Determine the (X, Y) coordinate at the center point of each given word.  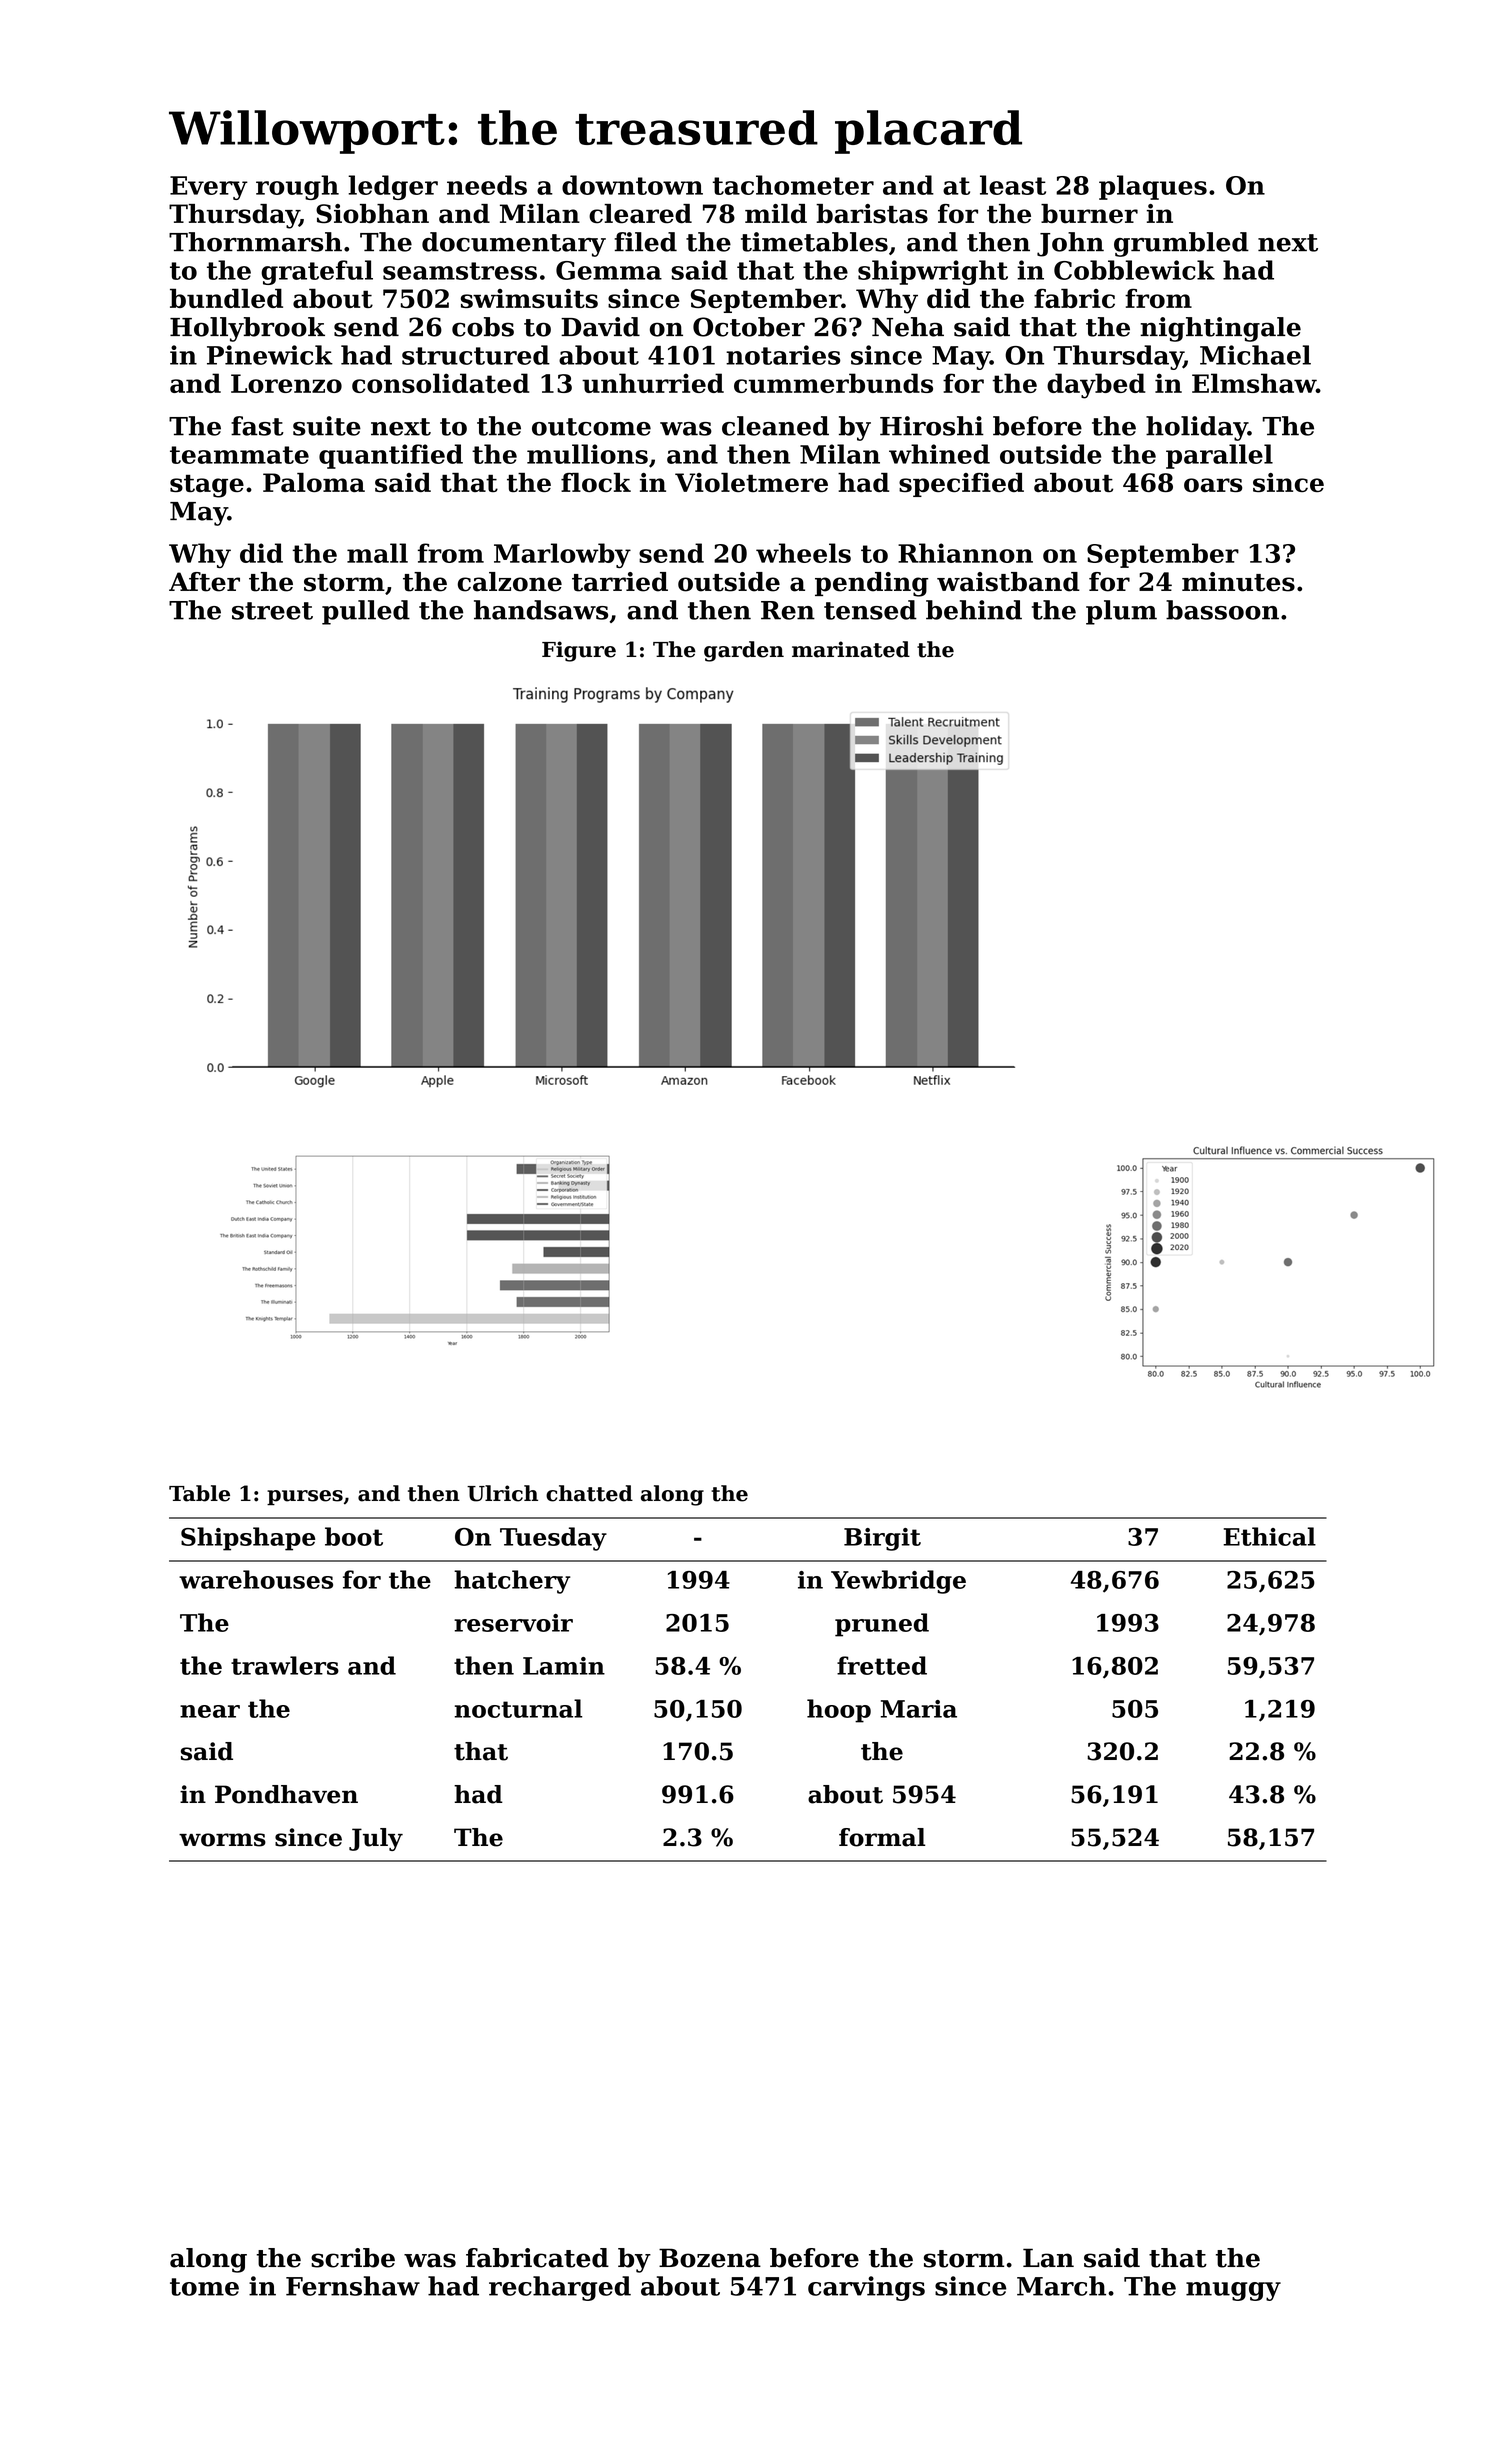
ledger (393, 187)
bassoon (1222, 610)
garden (744, 651)
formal (882, 1837)
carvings (866, 2288)
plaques (1153, 187)
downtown (632, 185)
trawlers (285, 1665)
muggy (1233, 2291)
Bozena (710, 2258)
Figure (579, 651)
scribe (353, 2258)
